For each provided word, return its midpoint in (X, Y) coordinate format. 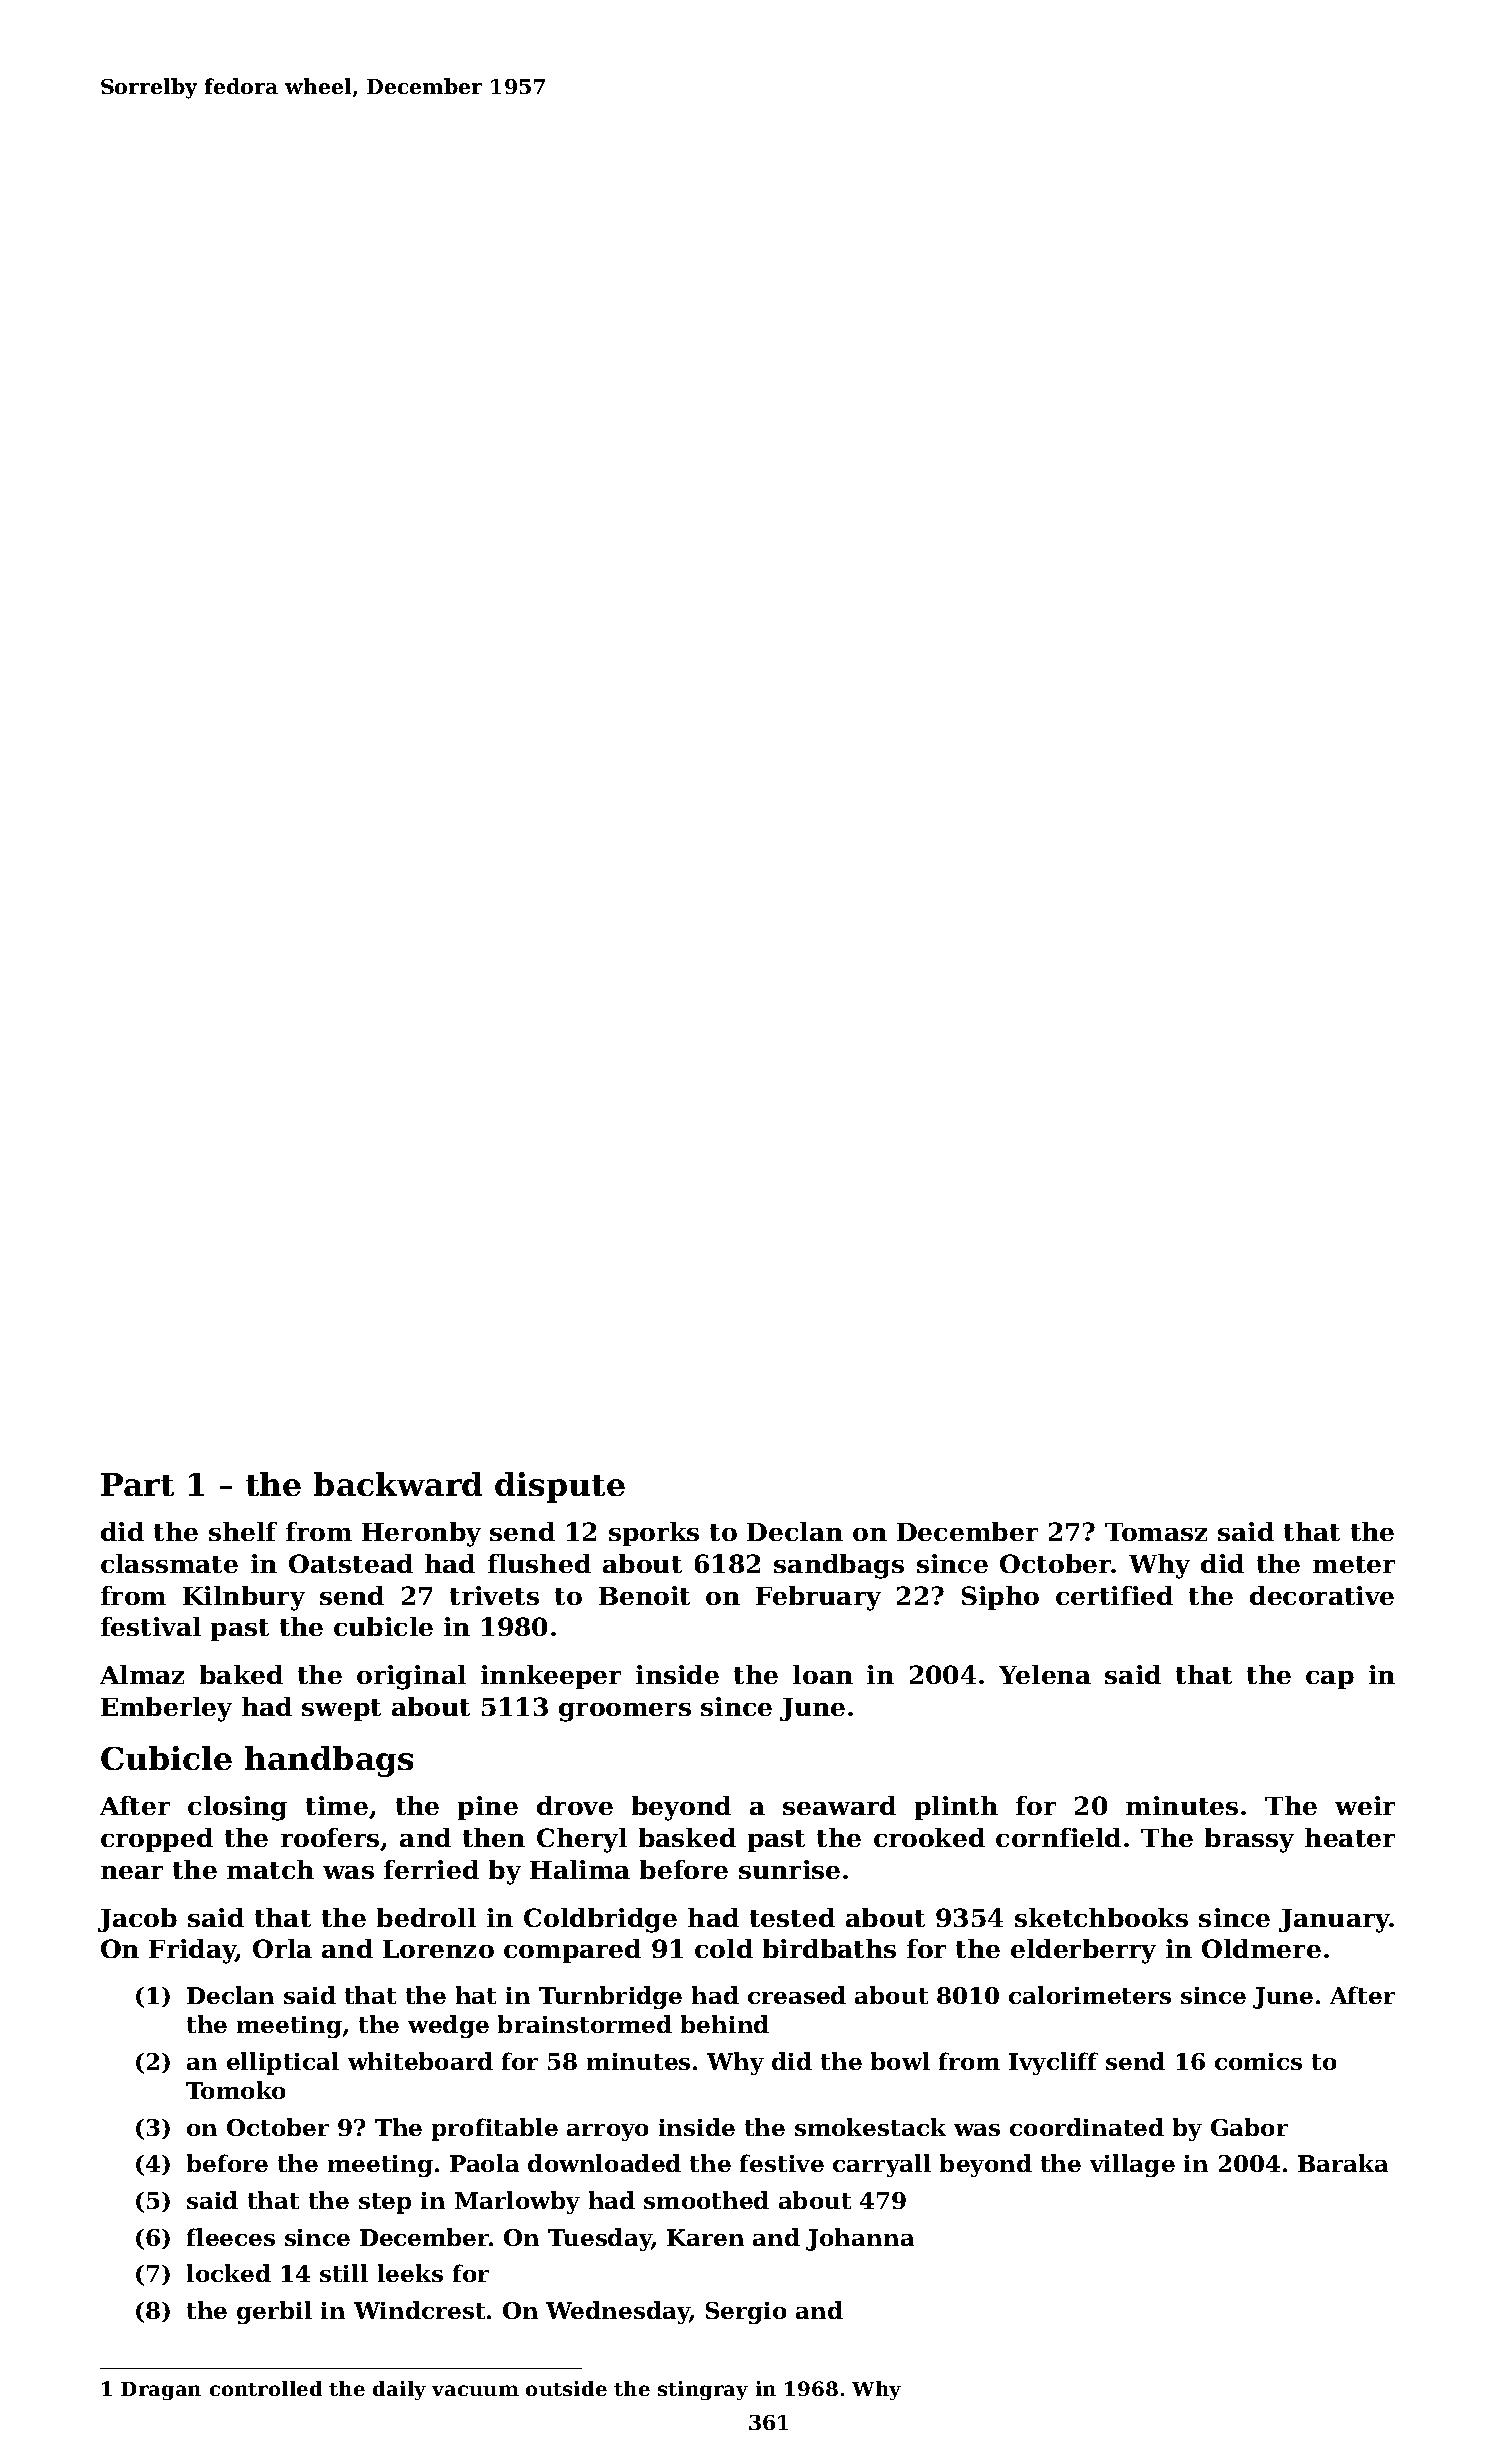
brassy (1249, 1840)
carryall (882, 2165)
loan (823, 1674)
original (411, 1677)
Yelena (1045, 1674)
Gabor (1249, 2127)
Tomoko (235, 2090)
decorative (1322, 1595)
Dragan (161, 2391)
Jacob (137, 1920)
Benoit (644, 1595)
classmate (169, 1563)
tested (792, 1917)
